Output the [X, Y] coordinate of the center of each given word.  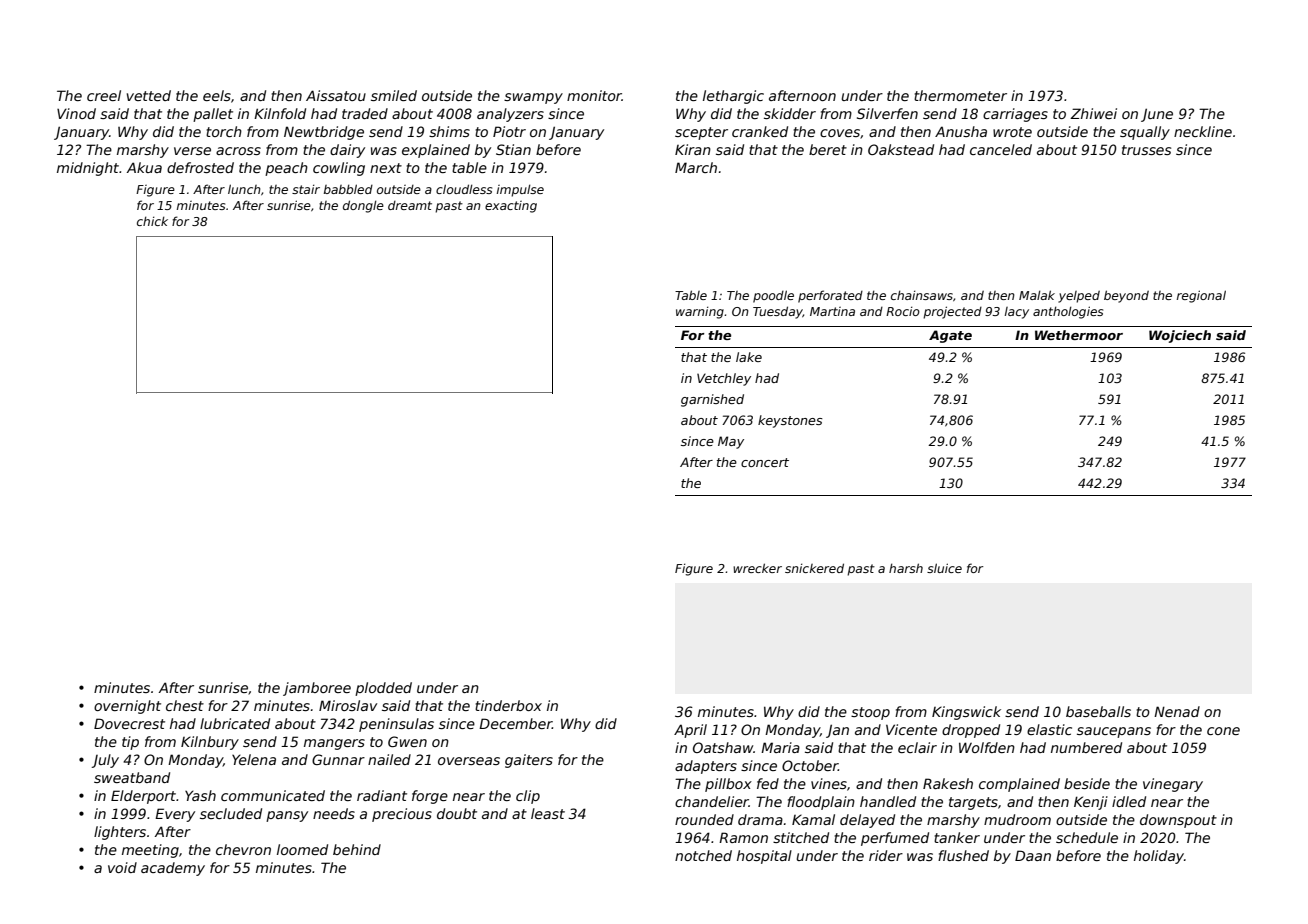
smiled [394, 95]
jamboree [317, 689]
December [515, 723]
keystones [790, 421]
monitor [594, 95]
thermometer [960, 95]
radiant [382, 795]
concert [765, 462]
